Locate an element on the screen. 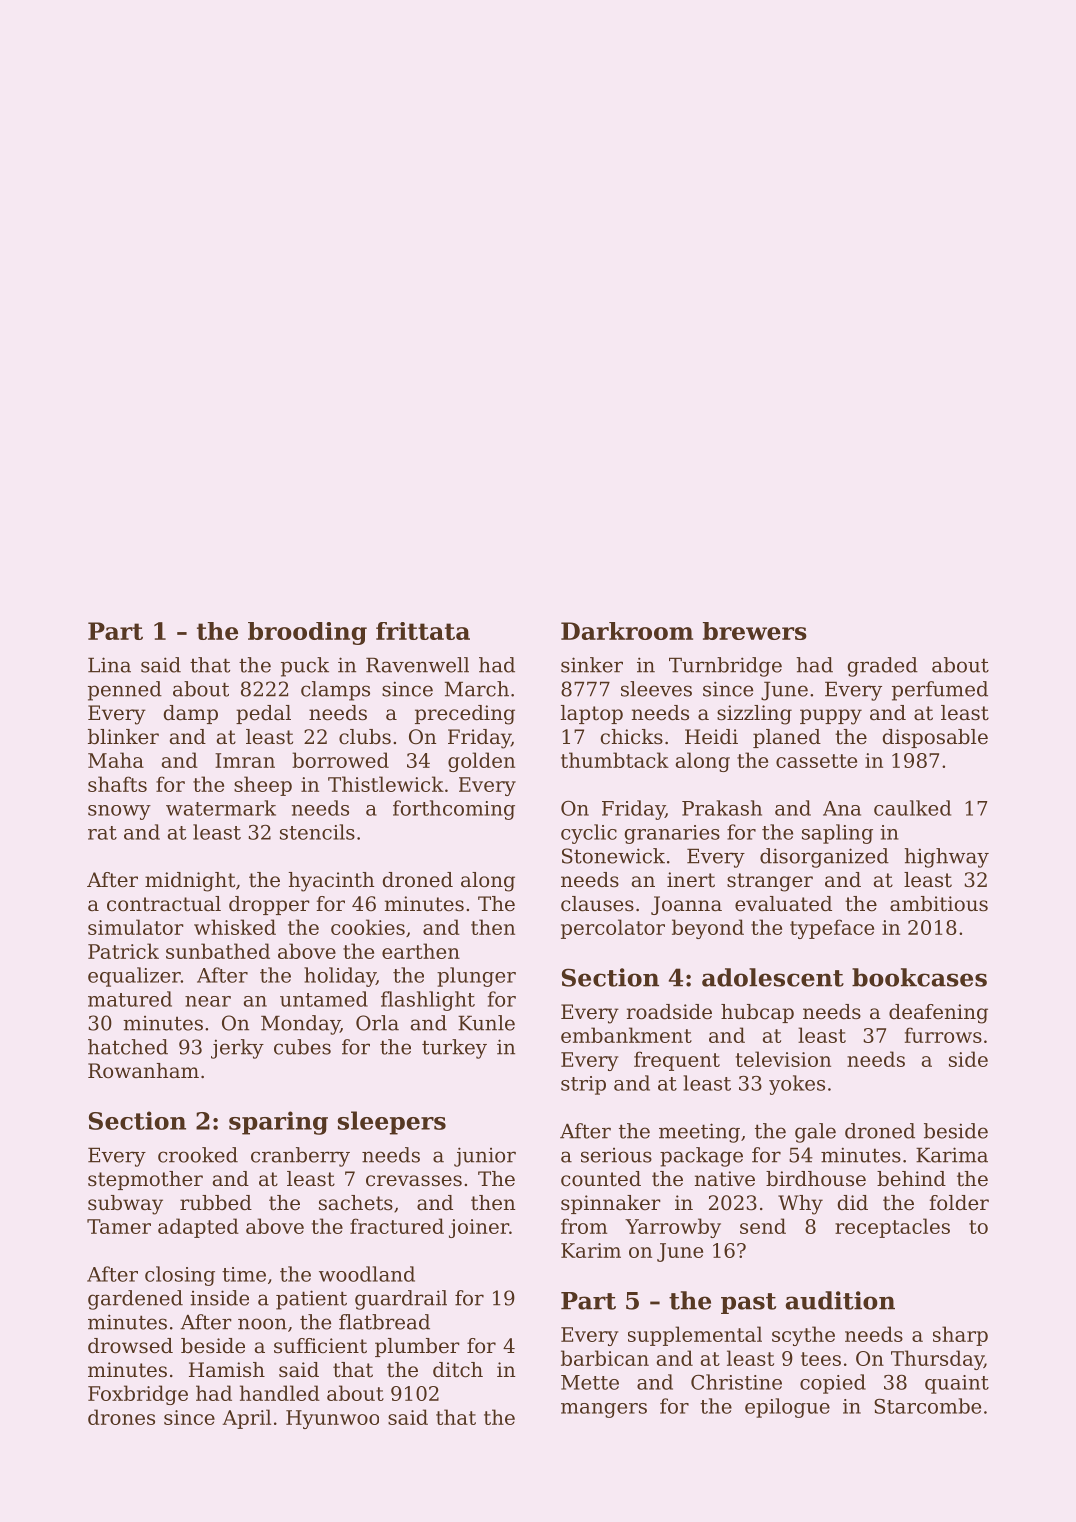 Image resolution: width=1076 pixels, height=1522 pixels. crooked is located at coordinates (198, 1155).
